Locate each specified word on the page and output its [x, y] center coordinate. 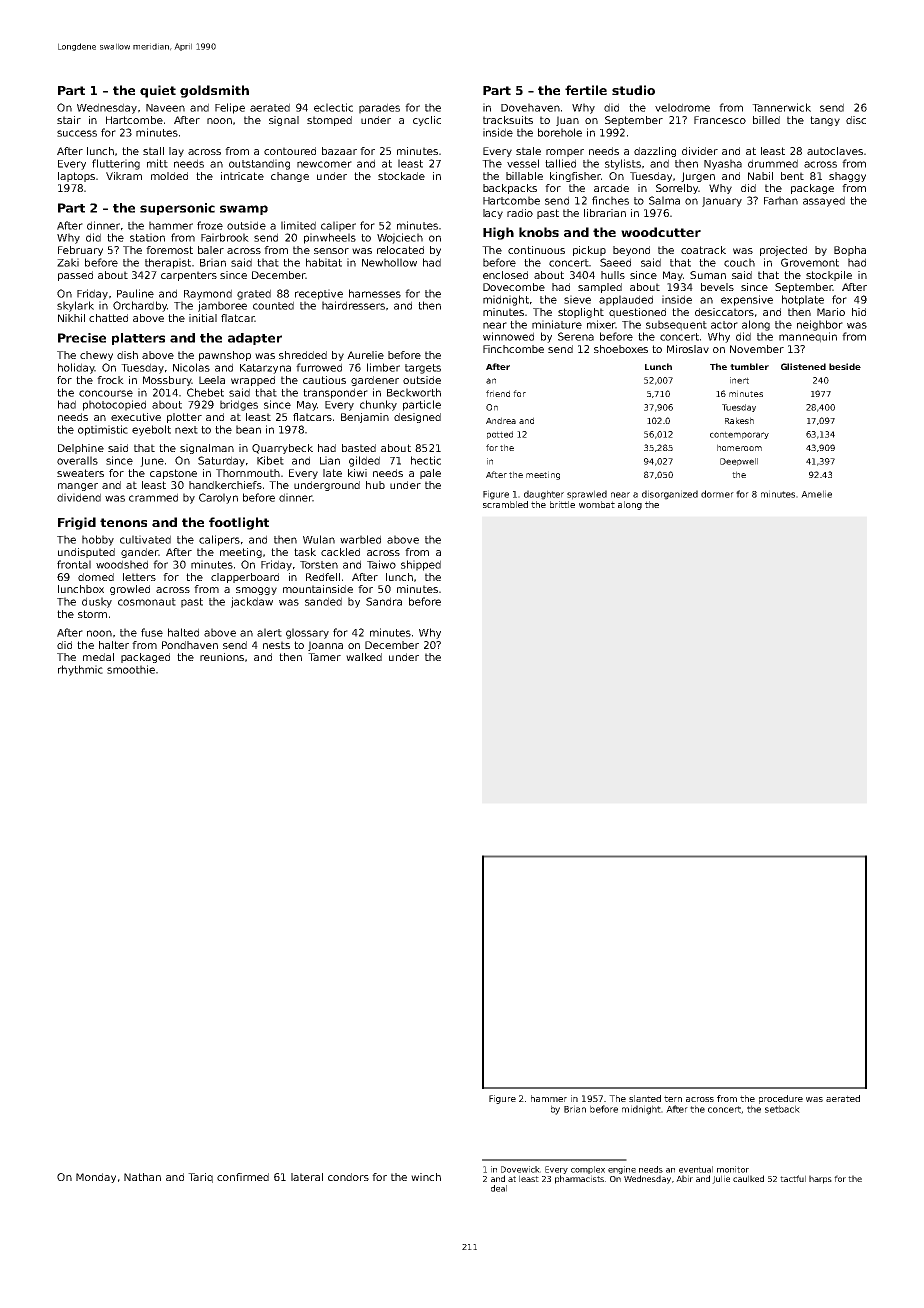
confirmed [243, 1177]
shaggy [847, 177]
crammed [153, 497]
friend [498, 393]
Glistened [803, 366]
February [80, 251]
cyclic [427, 121]
